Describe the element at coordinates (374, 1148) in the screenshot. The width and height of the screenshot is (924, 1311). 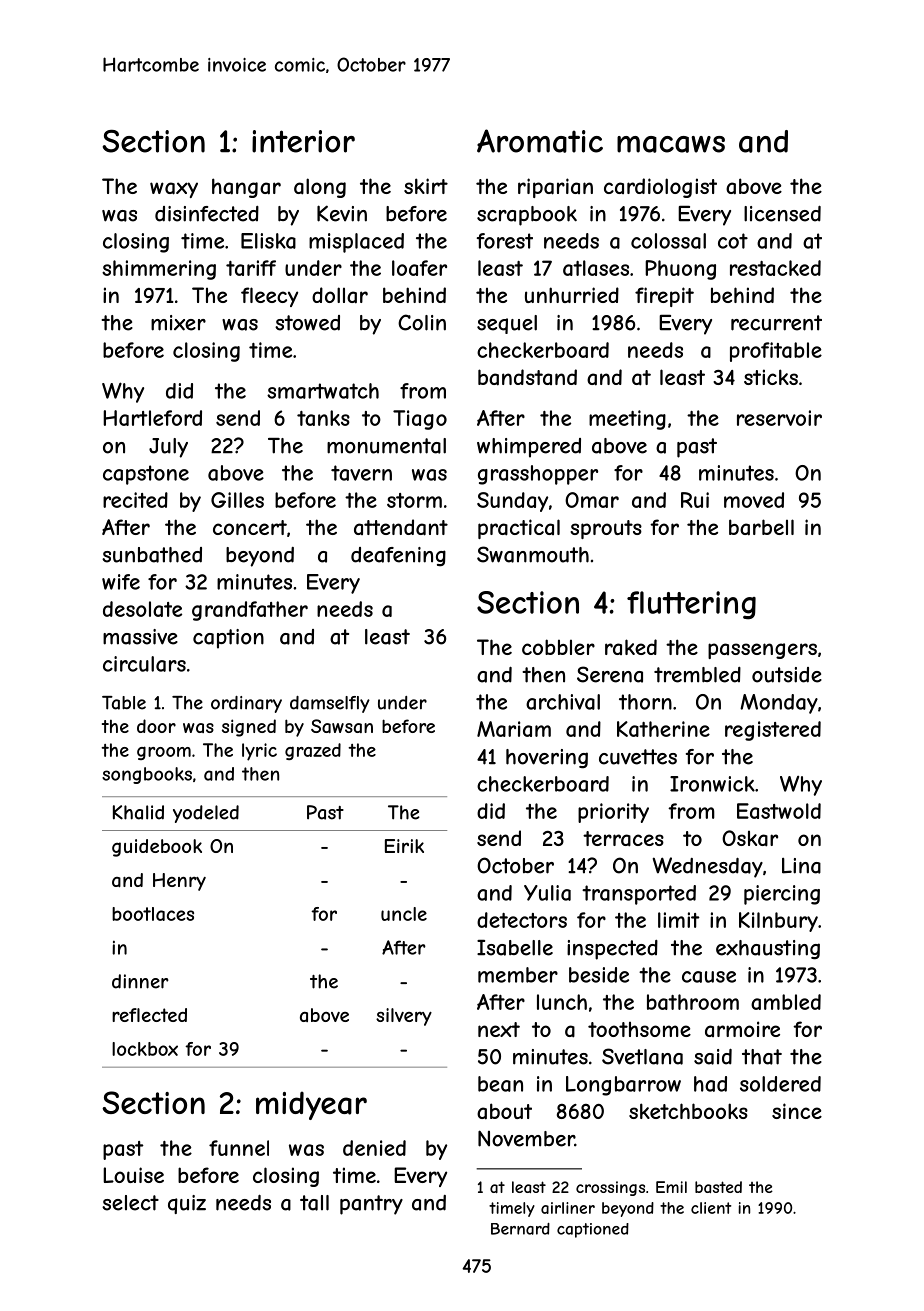
I see `denied` at that location.
